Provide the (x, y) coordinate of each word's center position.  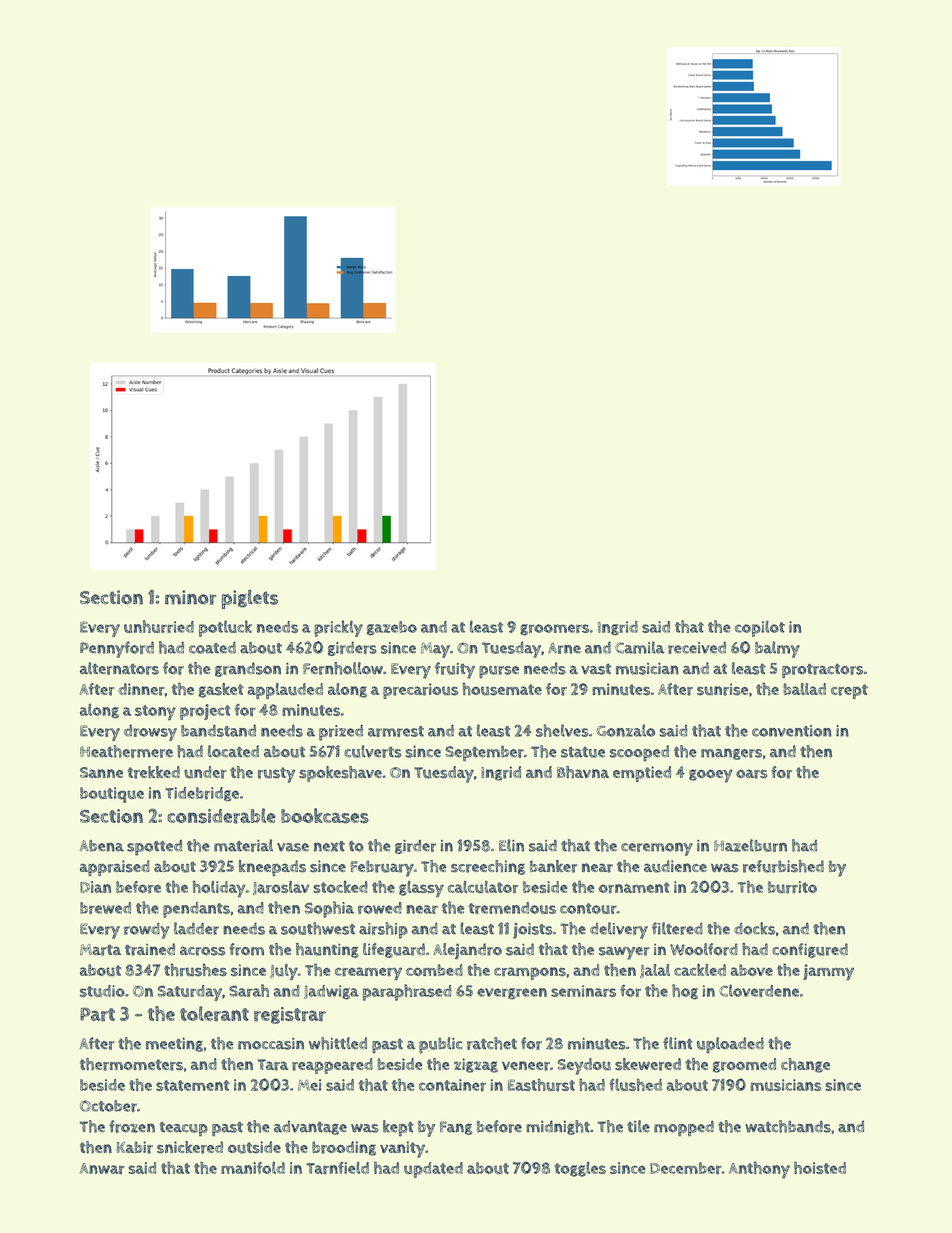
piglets (250, 599)
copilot (760, 629)
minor (191, 597)
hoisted (820, 1167)
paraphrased (407, 992)
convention (792, 731)
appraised (115, 868)
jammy (828, 972)
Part (97, 1015)
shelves (562, 730)
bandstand (218, 730)
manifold (253, 1168)
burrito (792, 887)
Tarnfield (337, 1168)
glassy (421, 889)
